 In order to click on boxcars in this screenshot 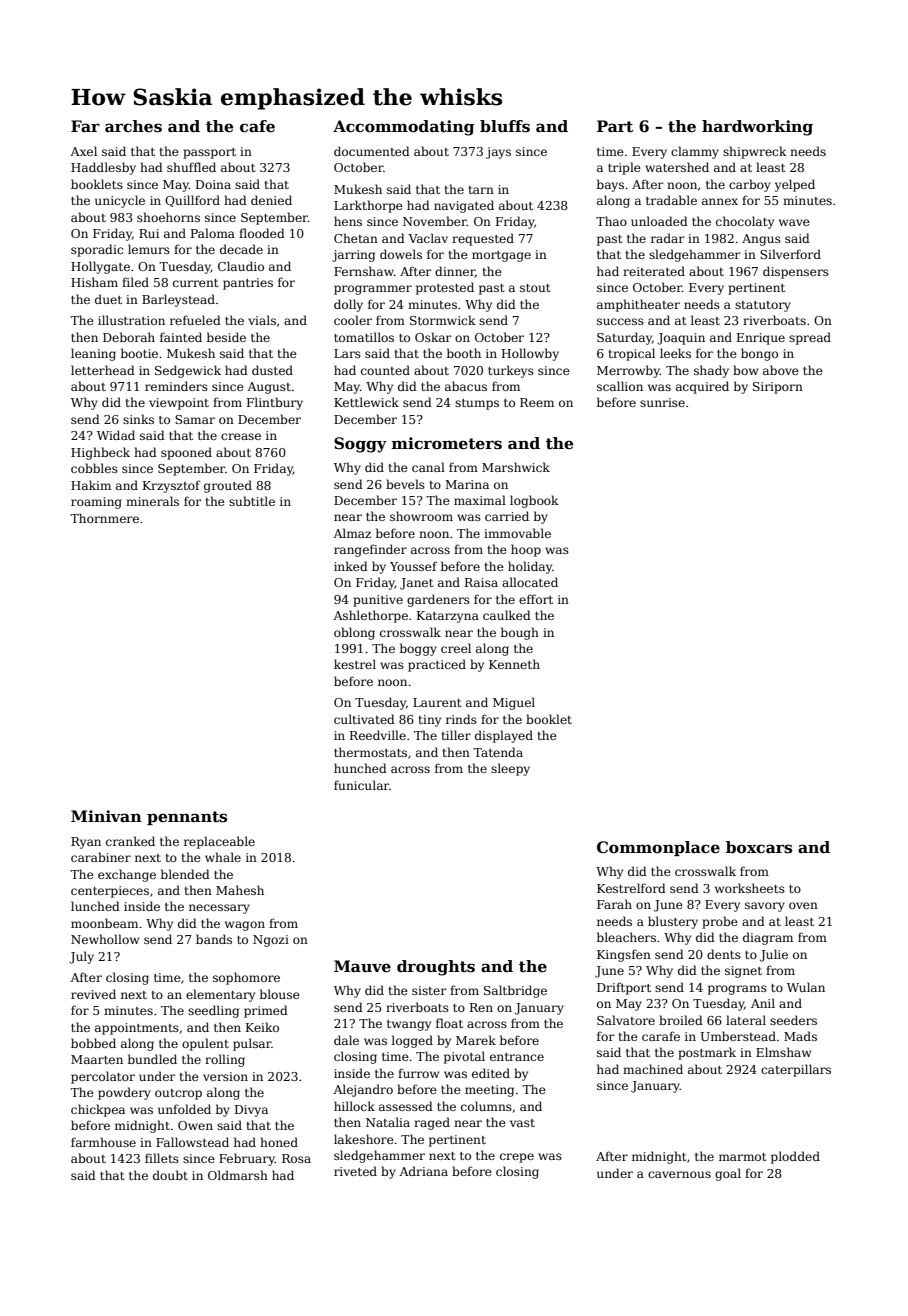, I will do `click(759, 847)`.
